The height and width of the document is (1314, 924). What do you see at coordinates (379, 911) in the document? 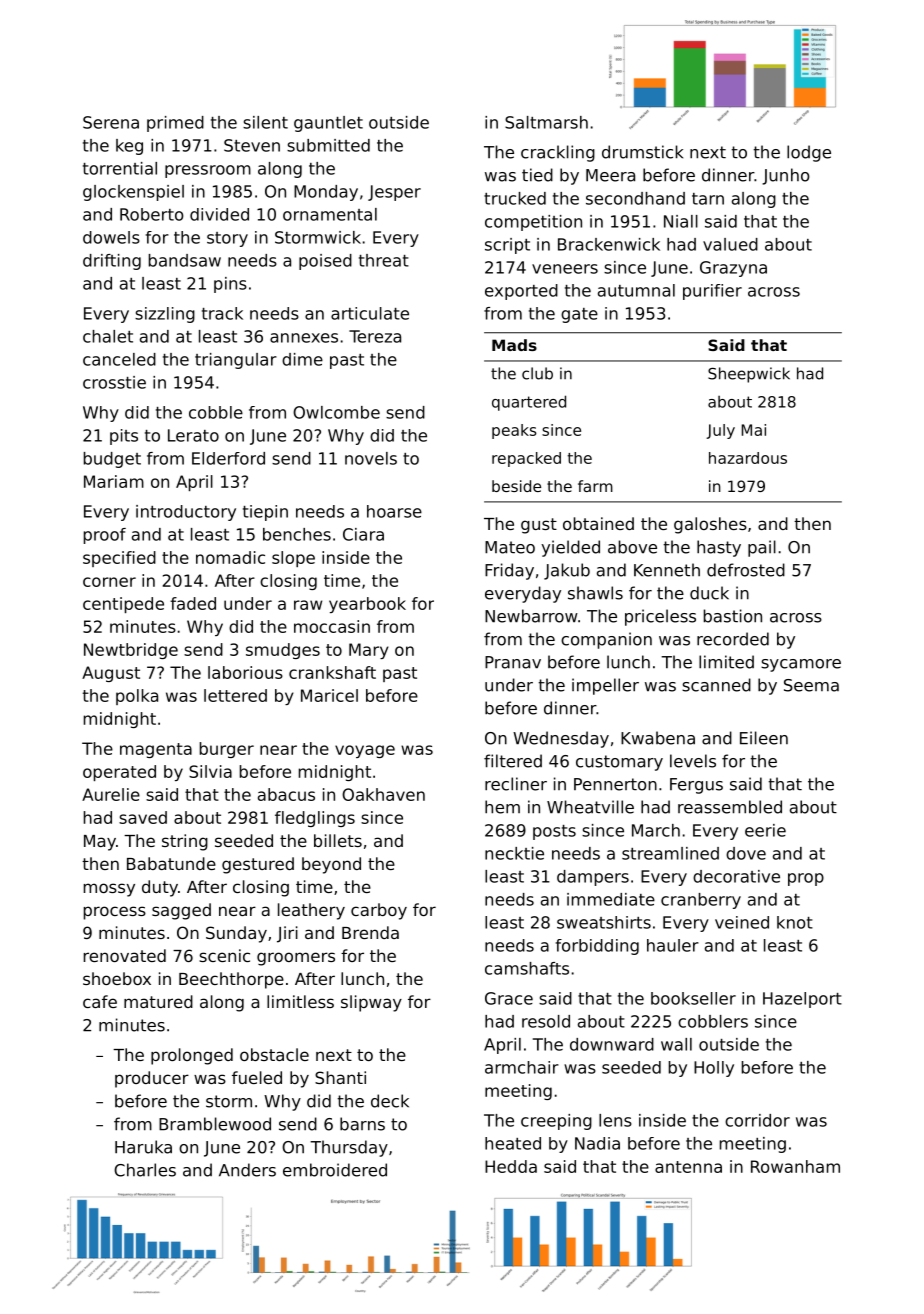
I see `carboy` at bounding box center [379, 911].
